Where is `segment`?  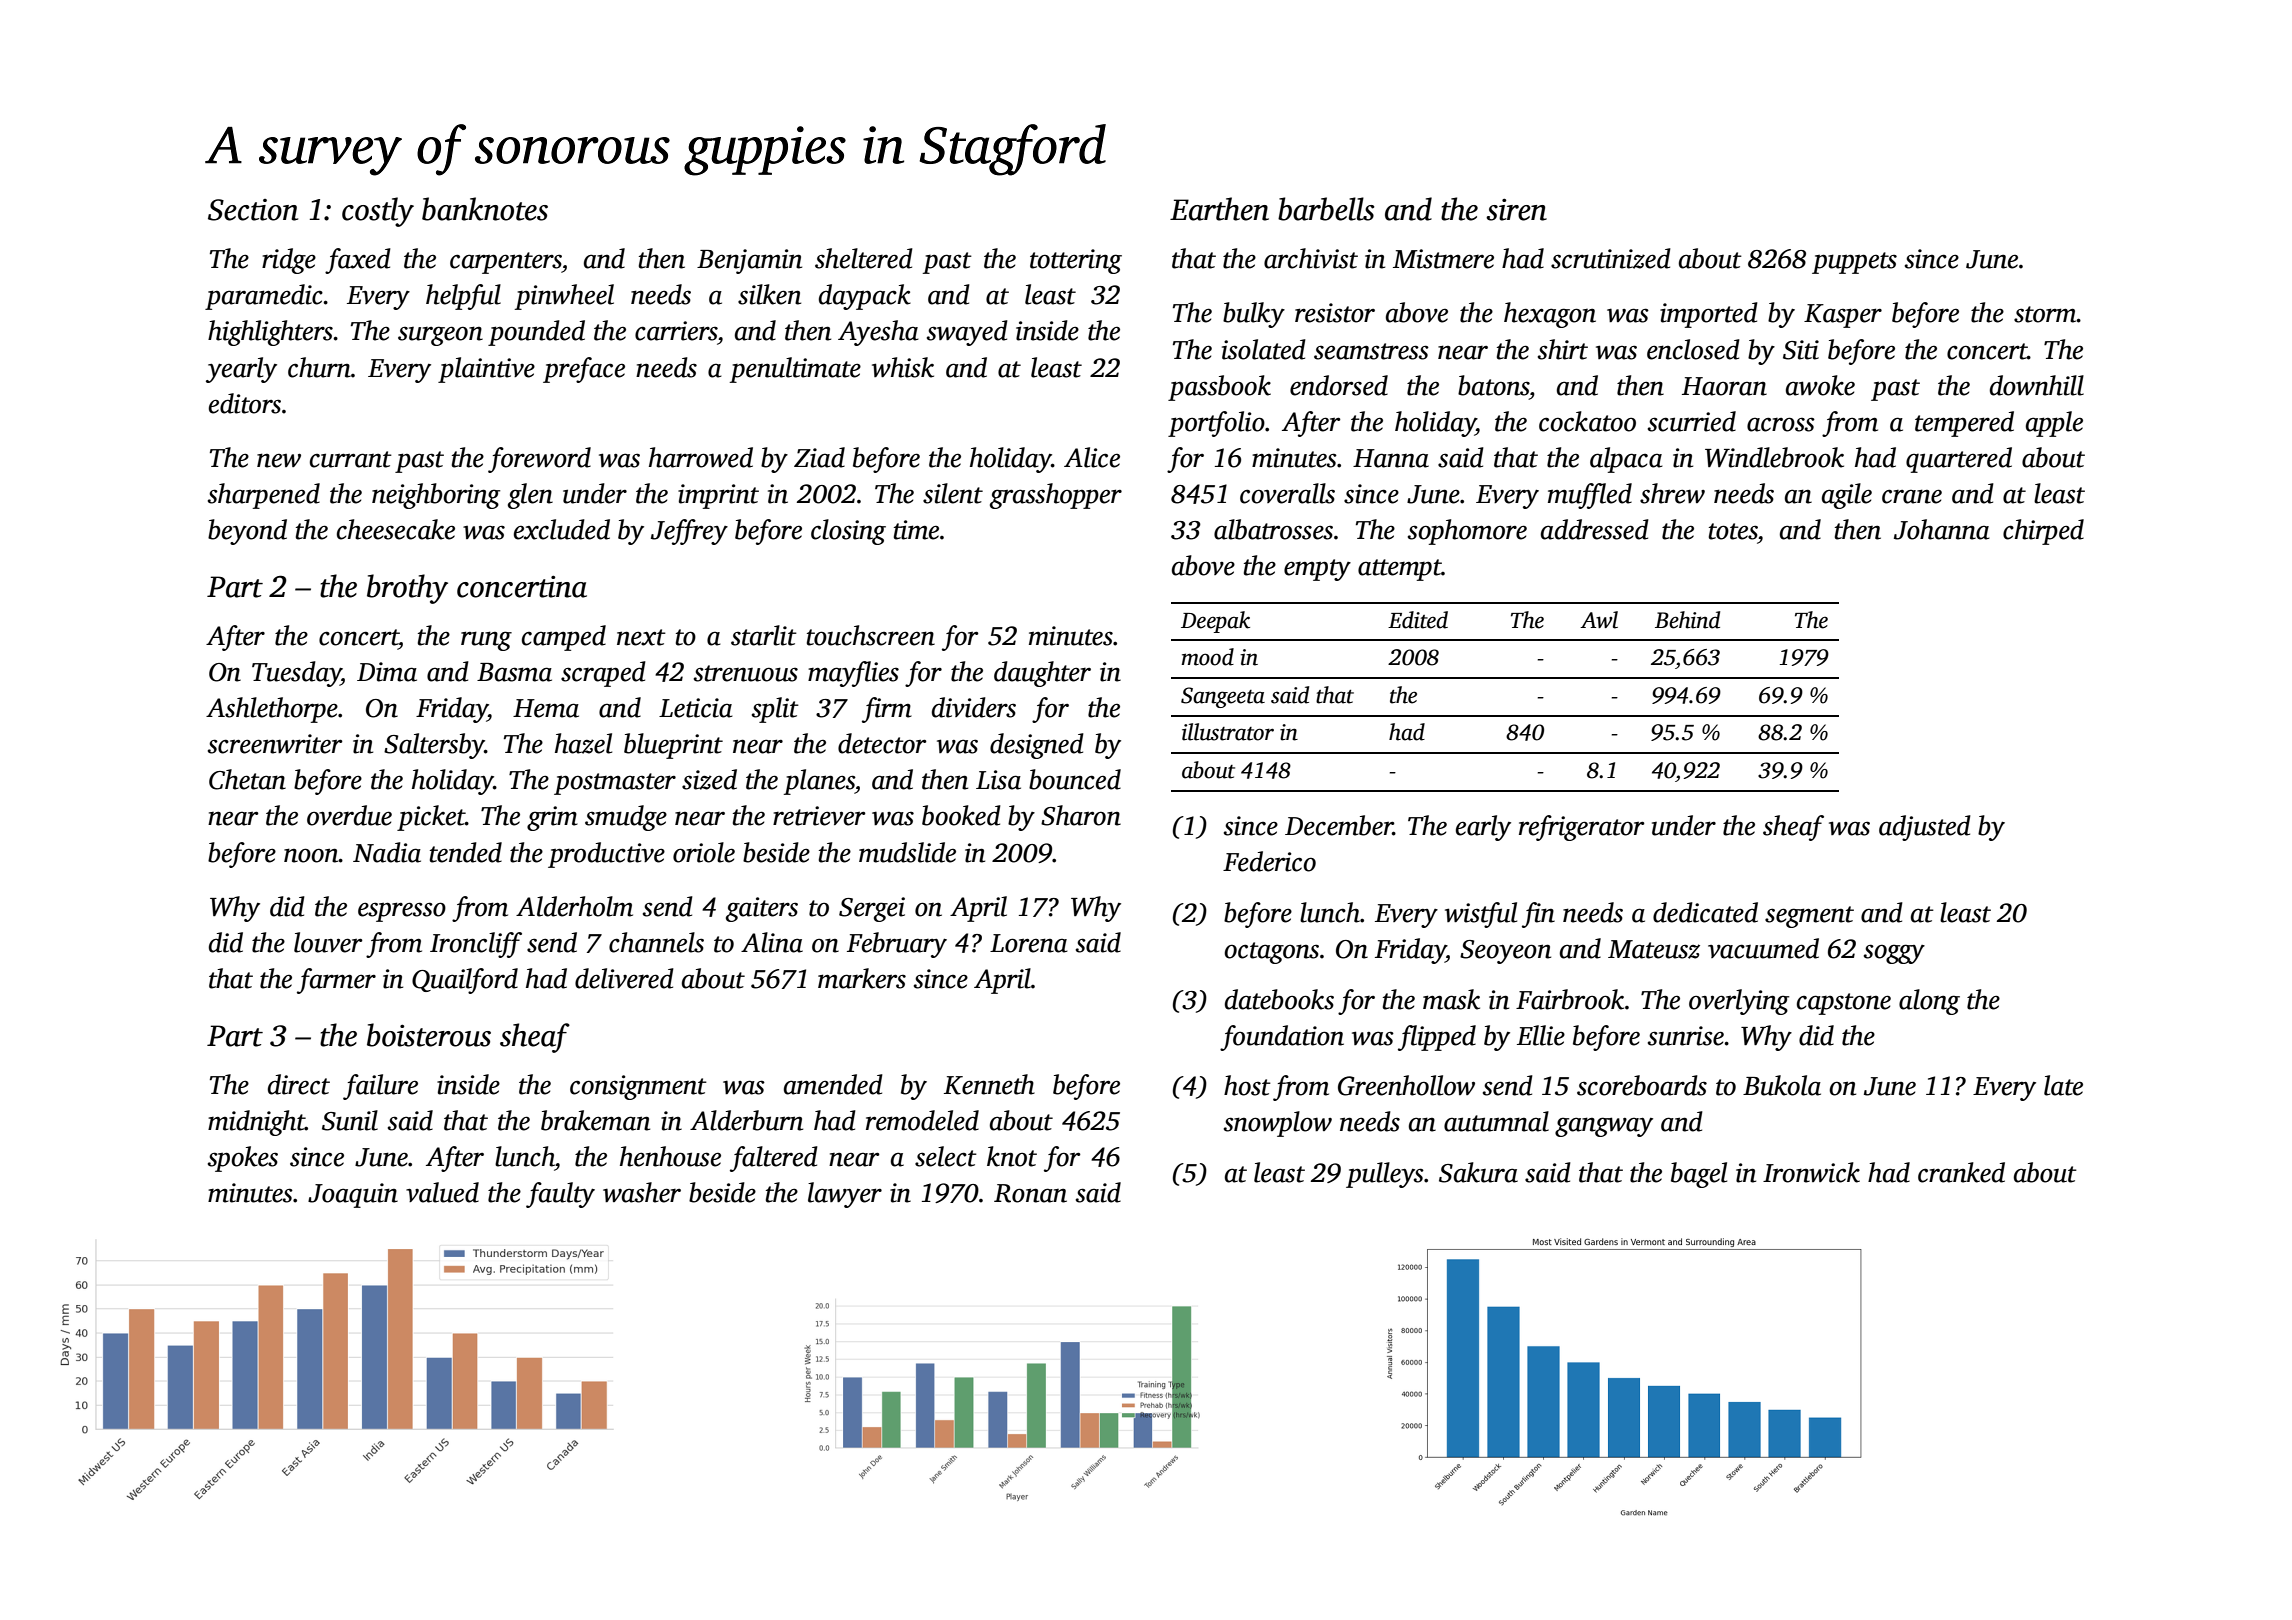 segment is located at coordinates (1809, 917).
